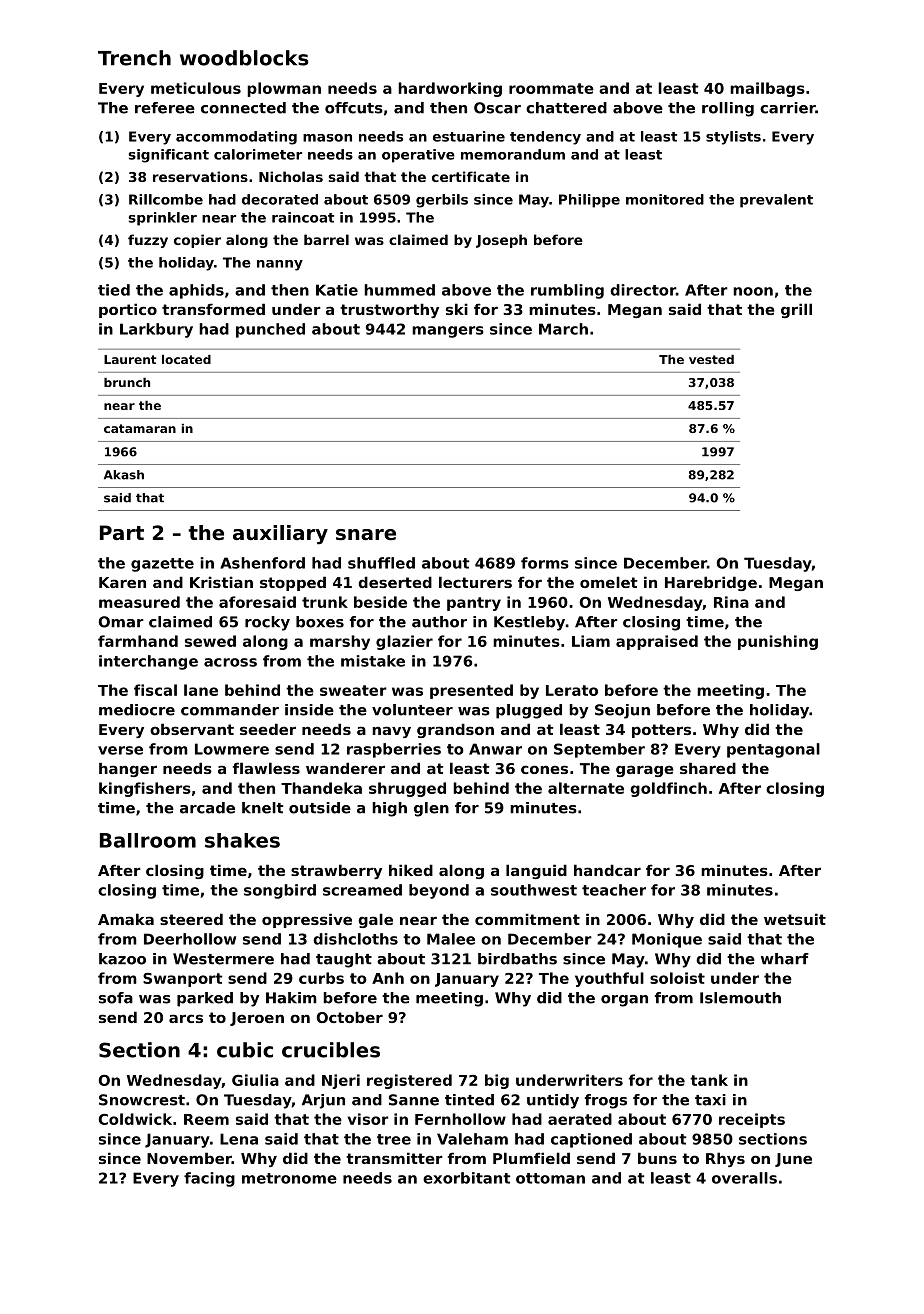  I want to click on gazette, so click(162, 565).
